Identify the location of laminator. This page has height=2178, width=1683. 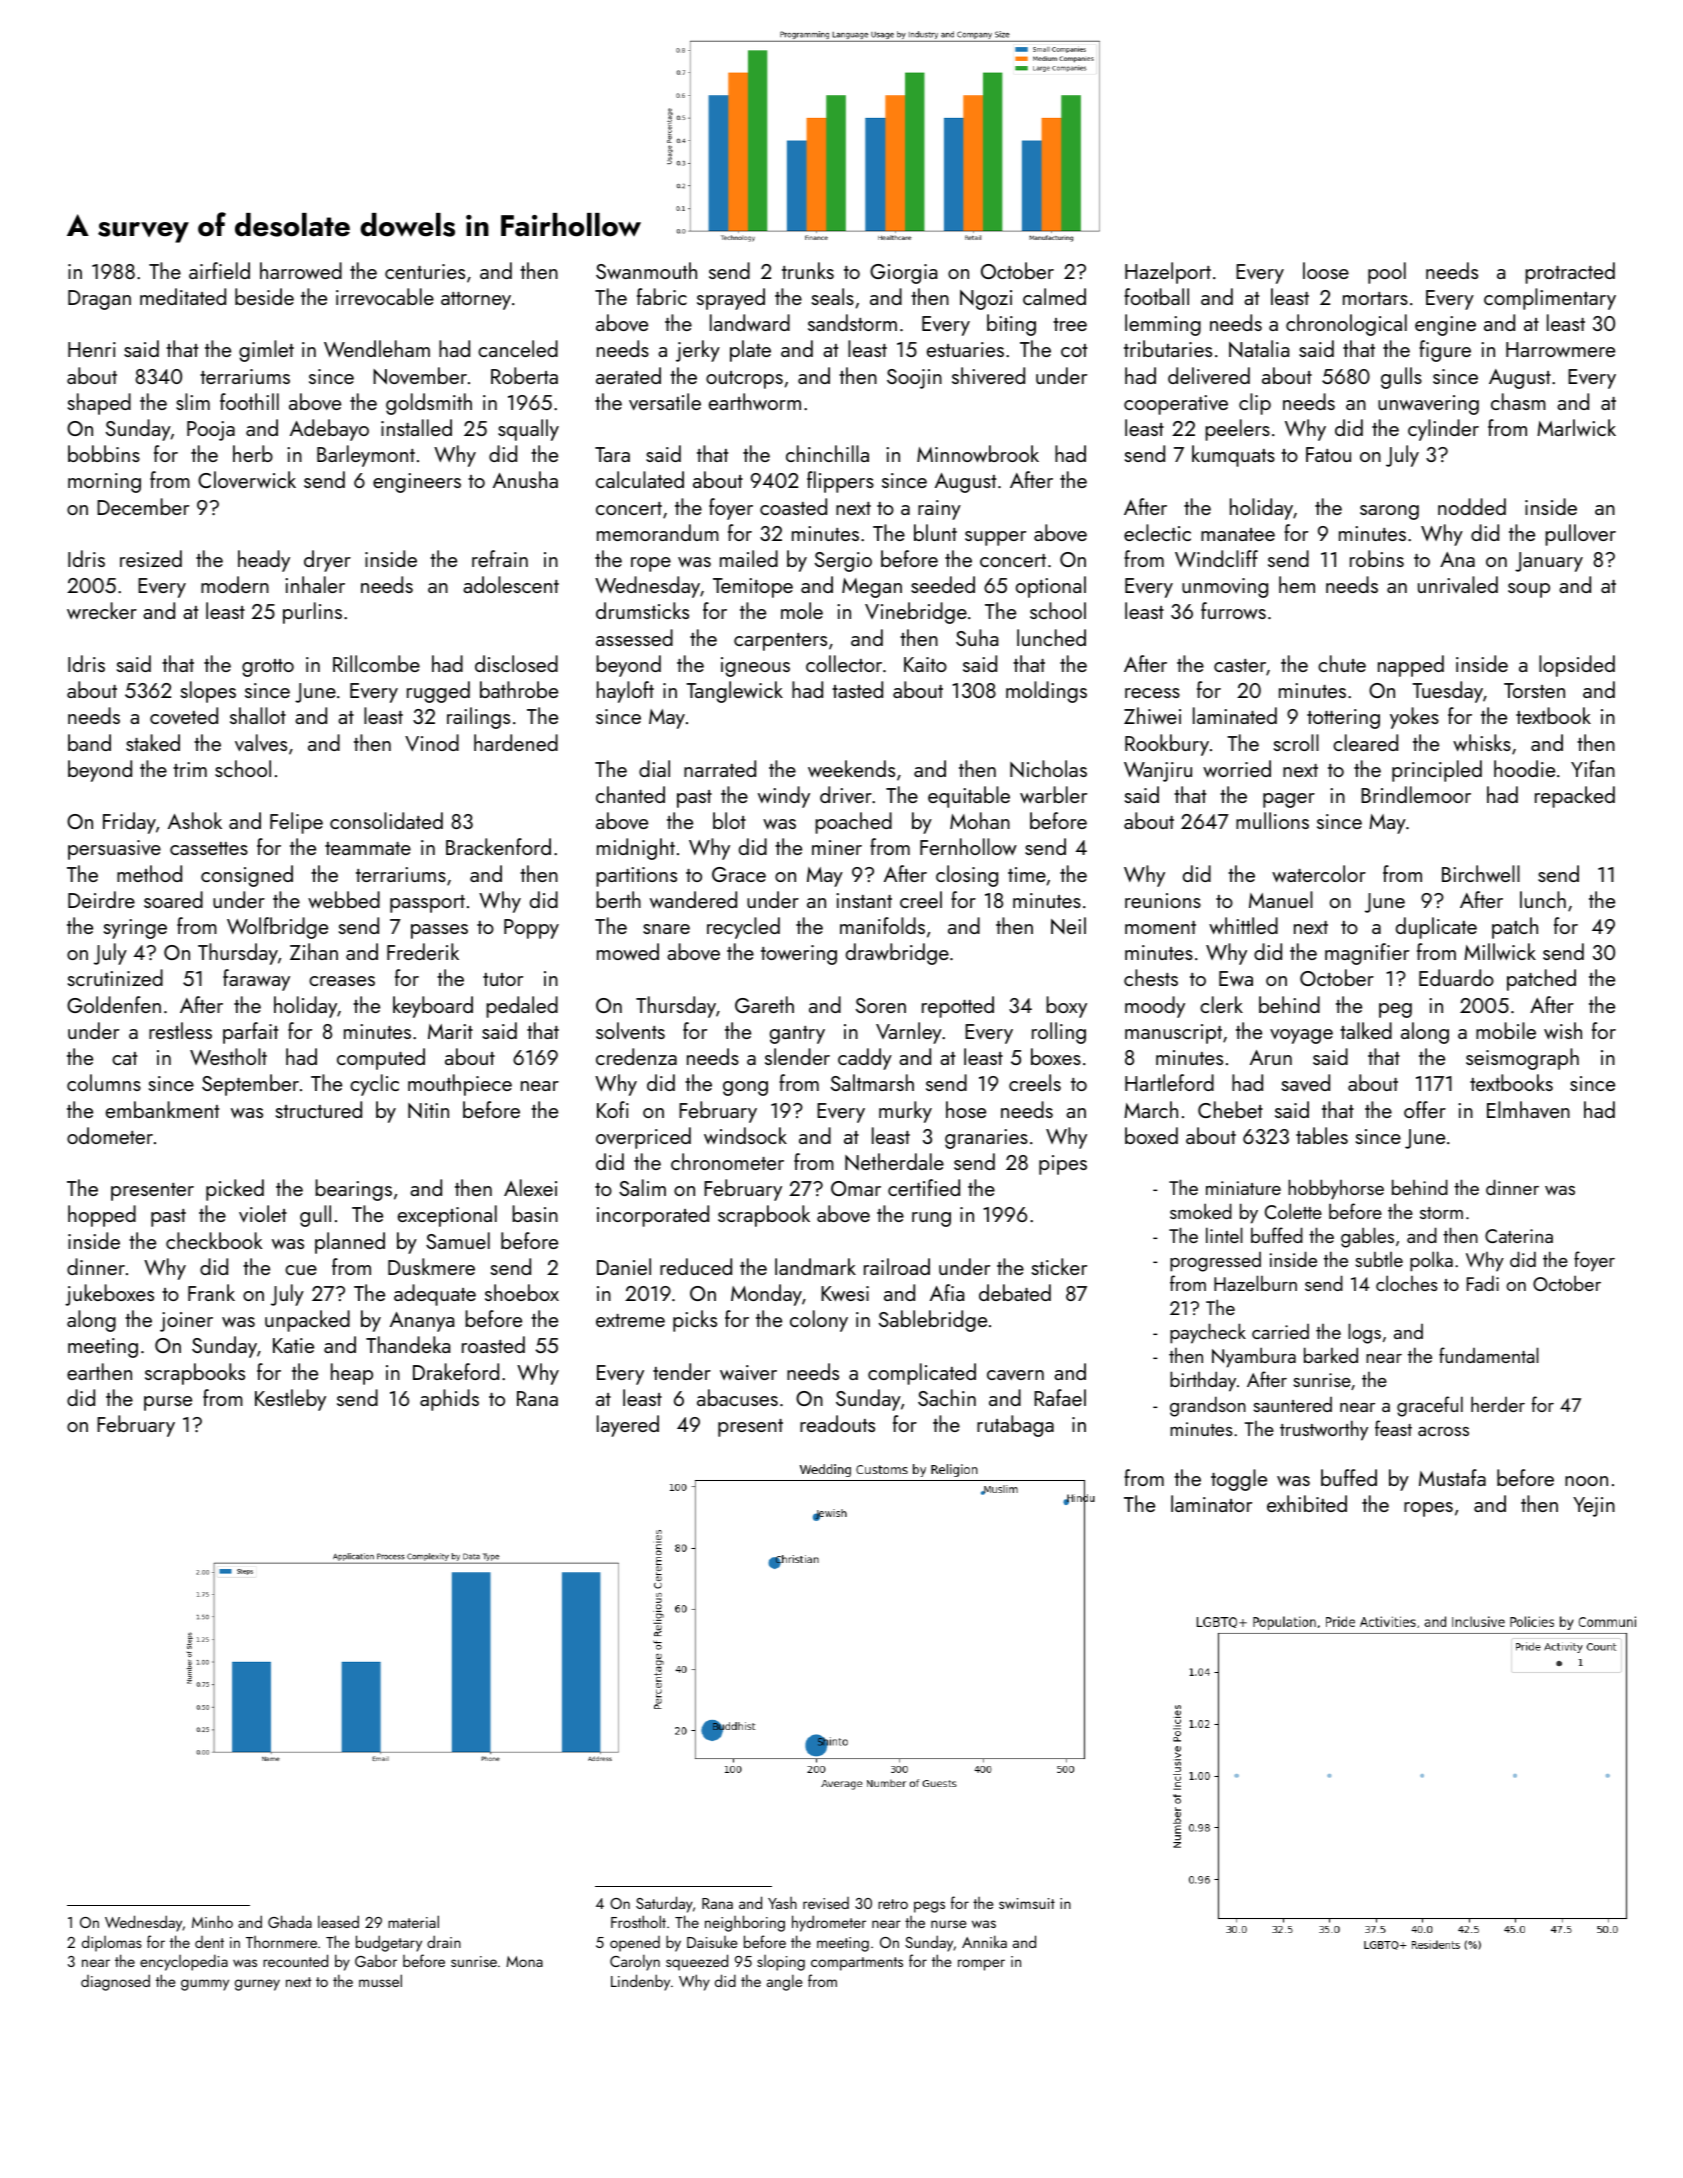
(1211, 1503).
